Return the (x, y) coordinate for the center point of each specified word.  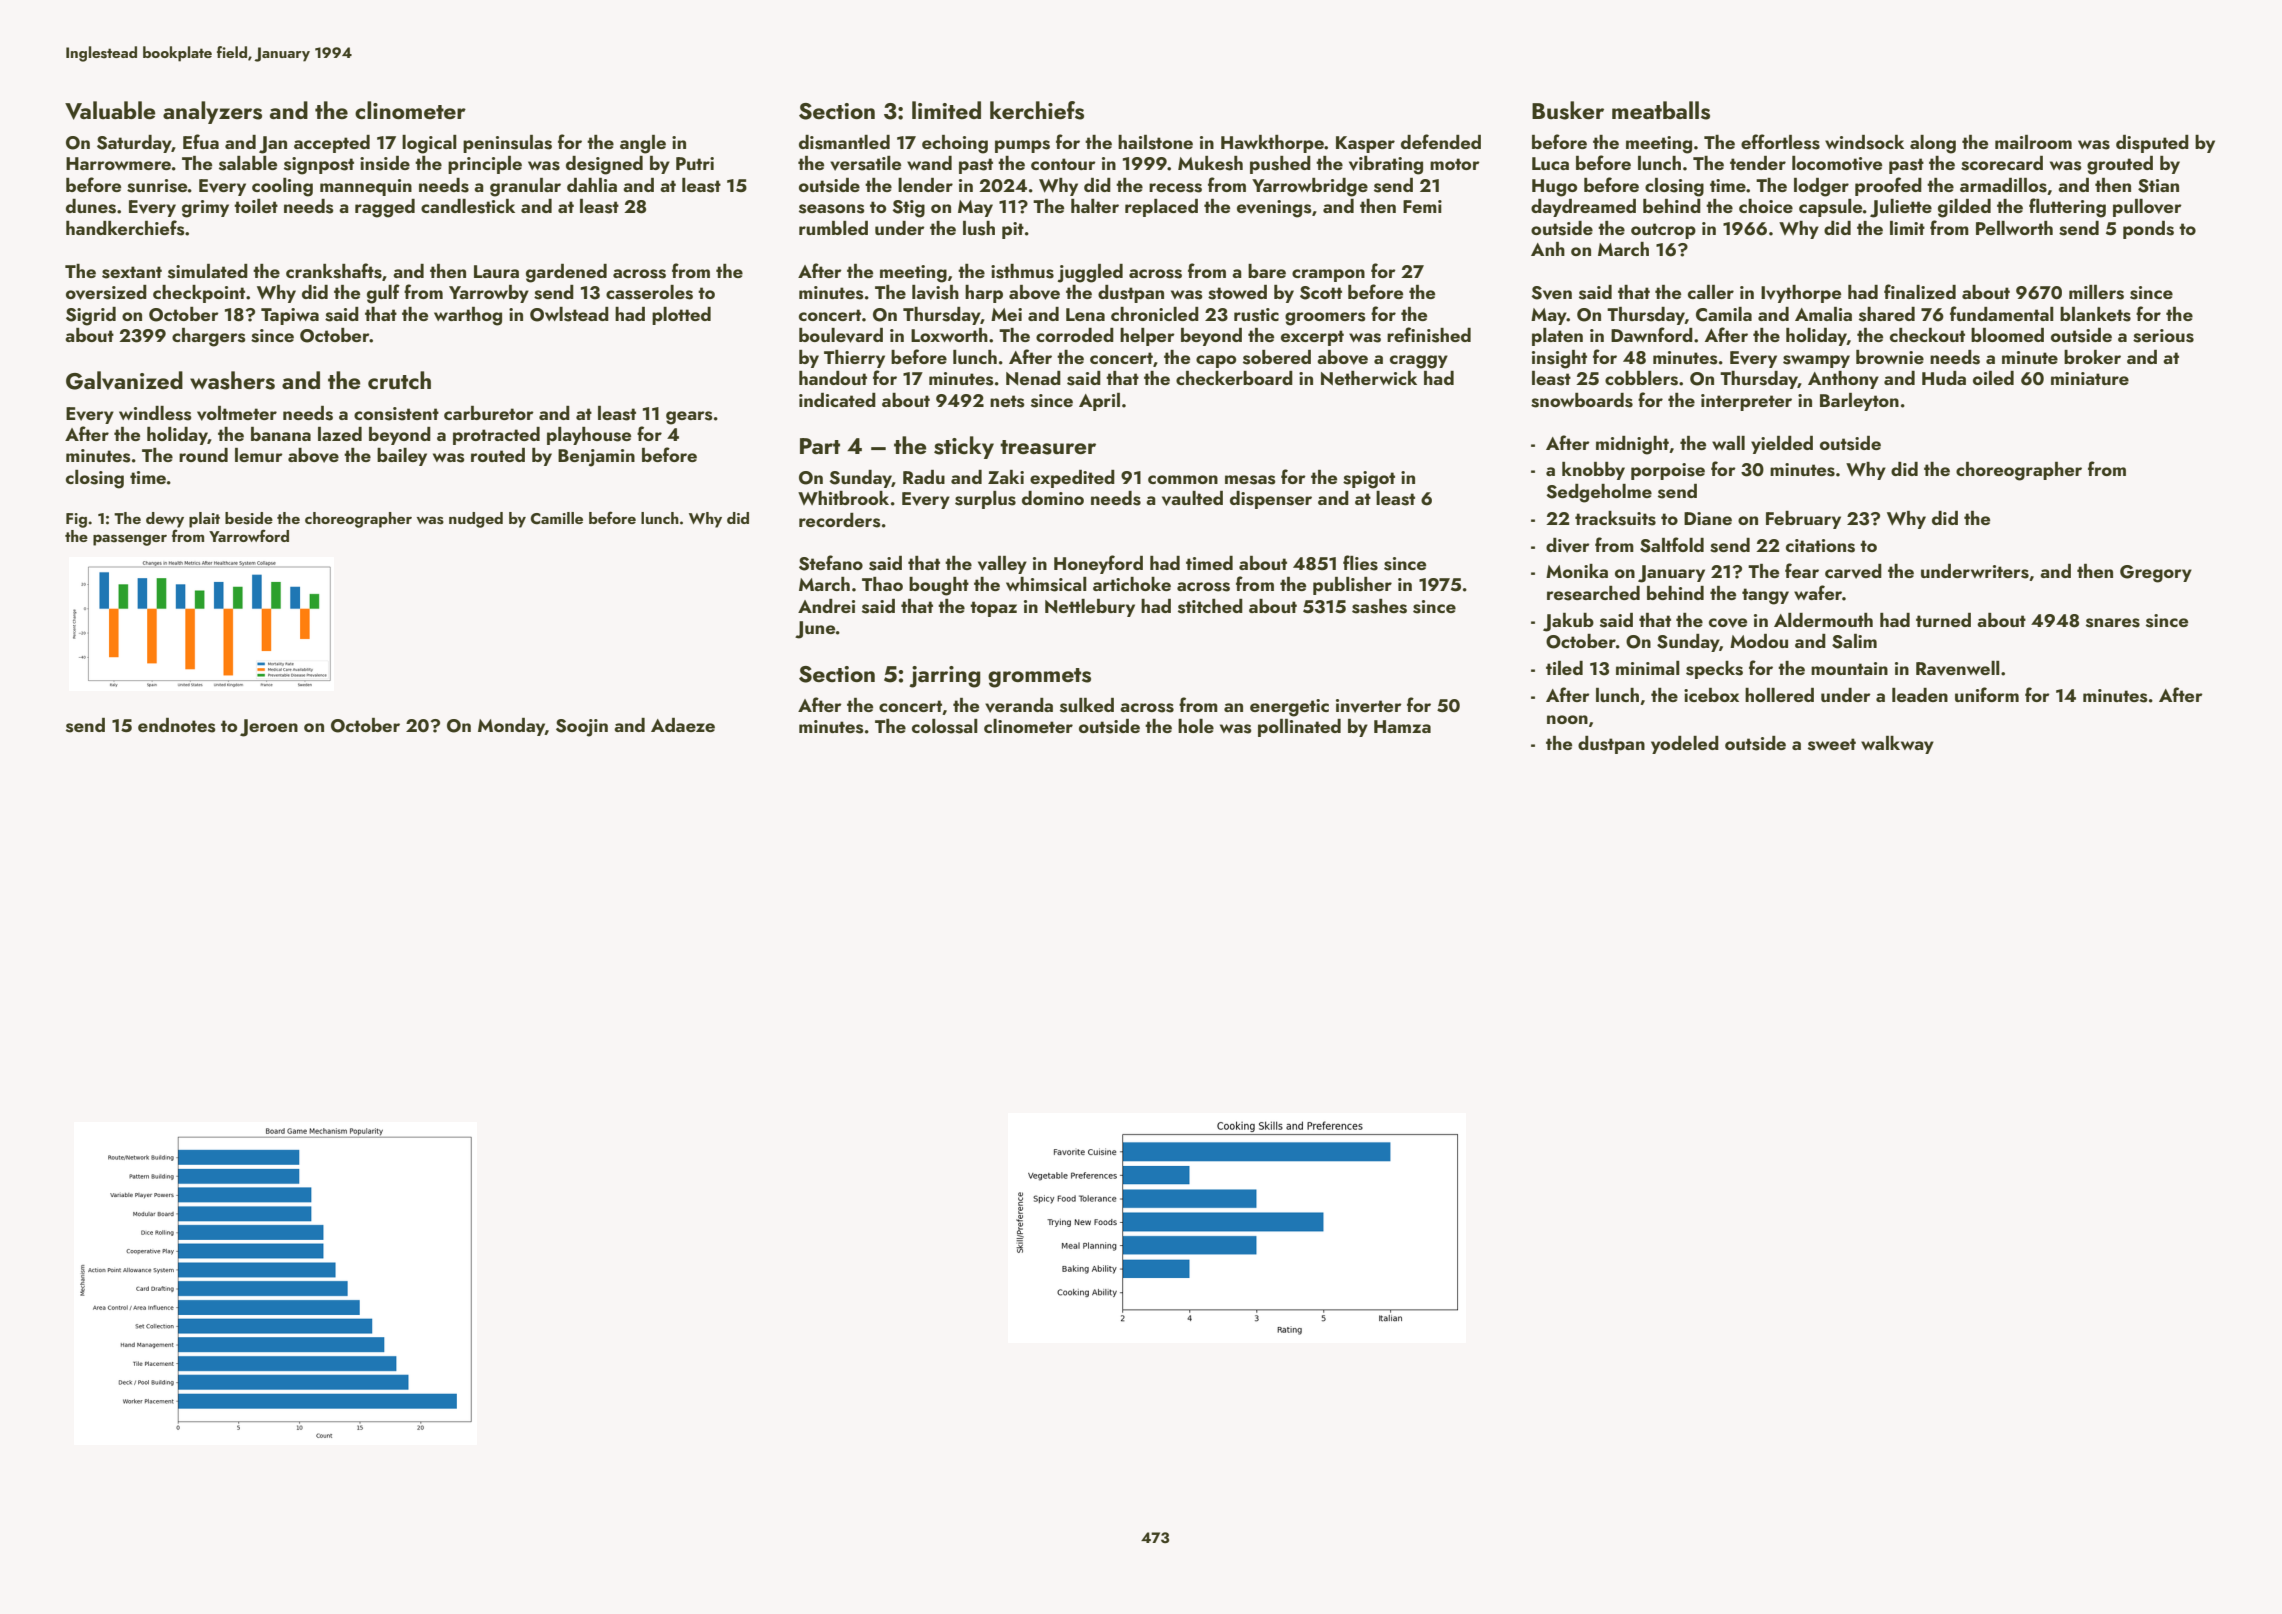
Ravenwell (1958, 668)
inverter (1369, 706)
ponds (2148, 230)
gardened (566, 273)
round (203, 455)
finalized (1920, 291)
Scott (1321, 293)
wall (1728, 443)
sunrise (157, 186)
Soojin (582, 728)
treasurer (1048, 447)
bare (1267, 271)
